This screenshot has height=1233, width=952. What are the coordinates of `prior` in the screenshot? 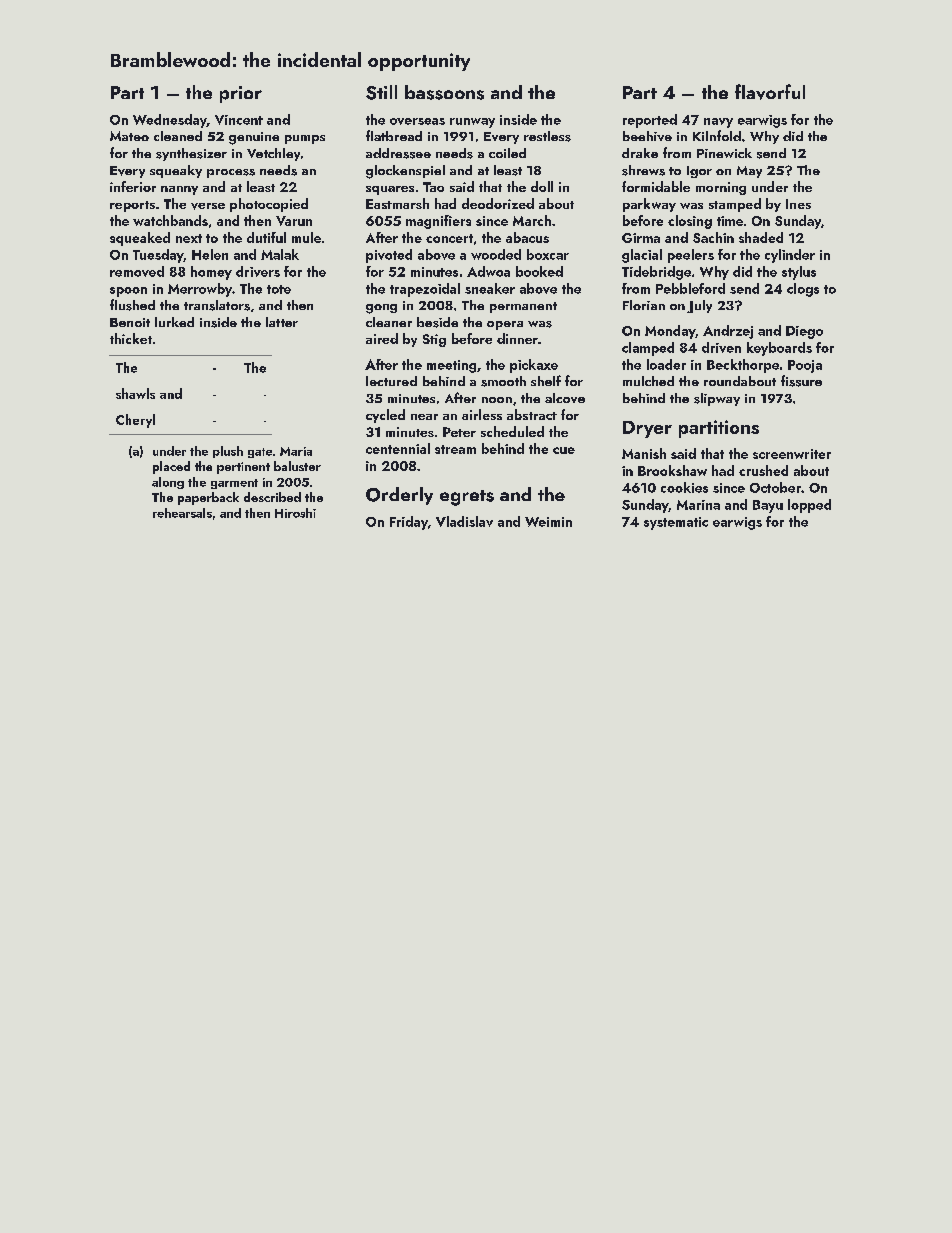 It's located at (241, 94).
